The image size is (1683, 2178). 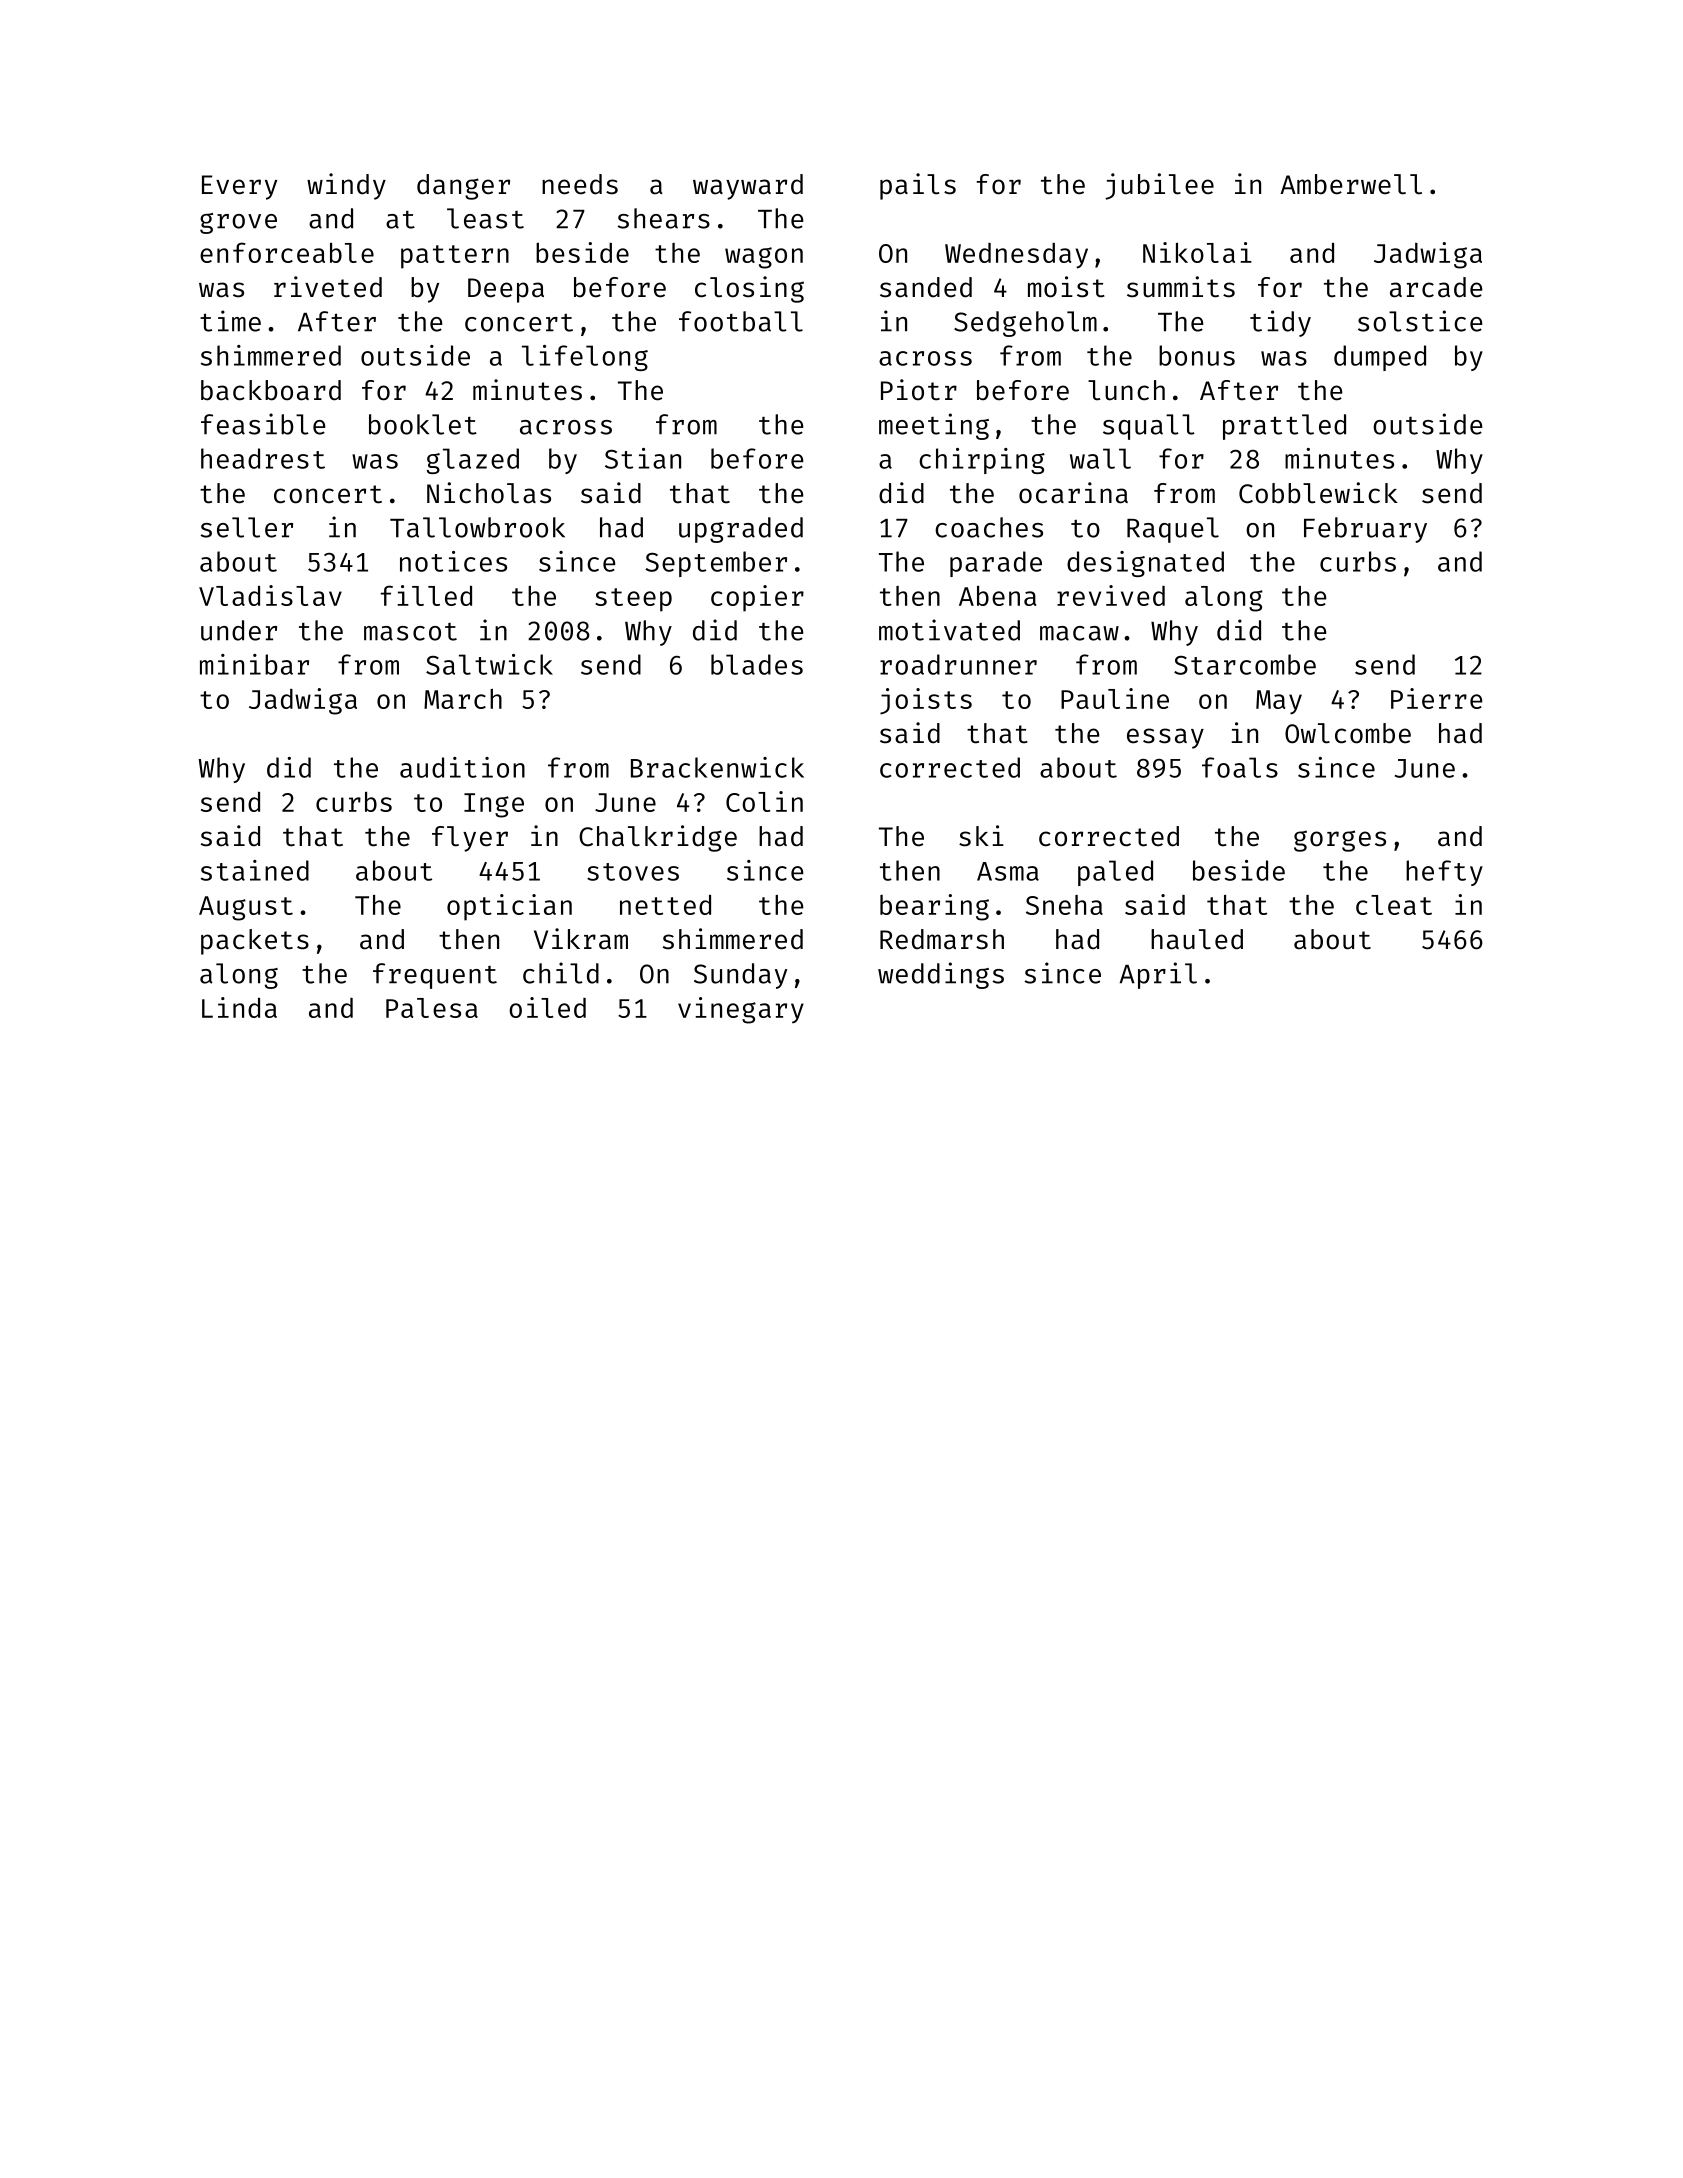 I want to click on bonus, so click(x=1197, y=355).
